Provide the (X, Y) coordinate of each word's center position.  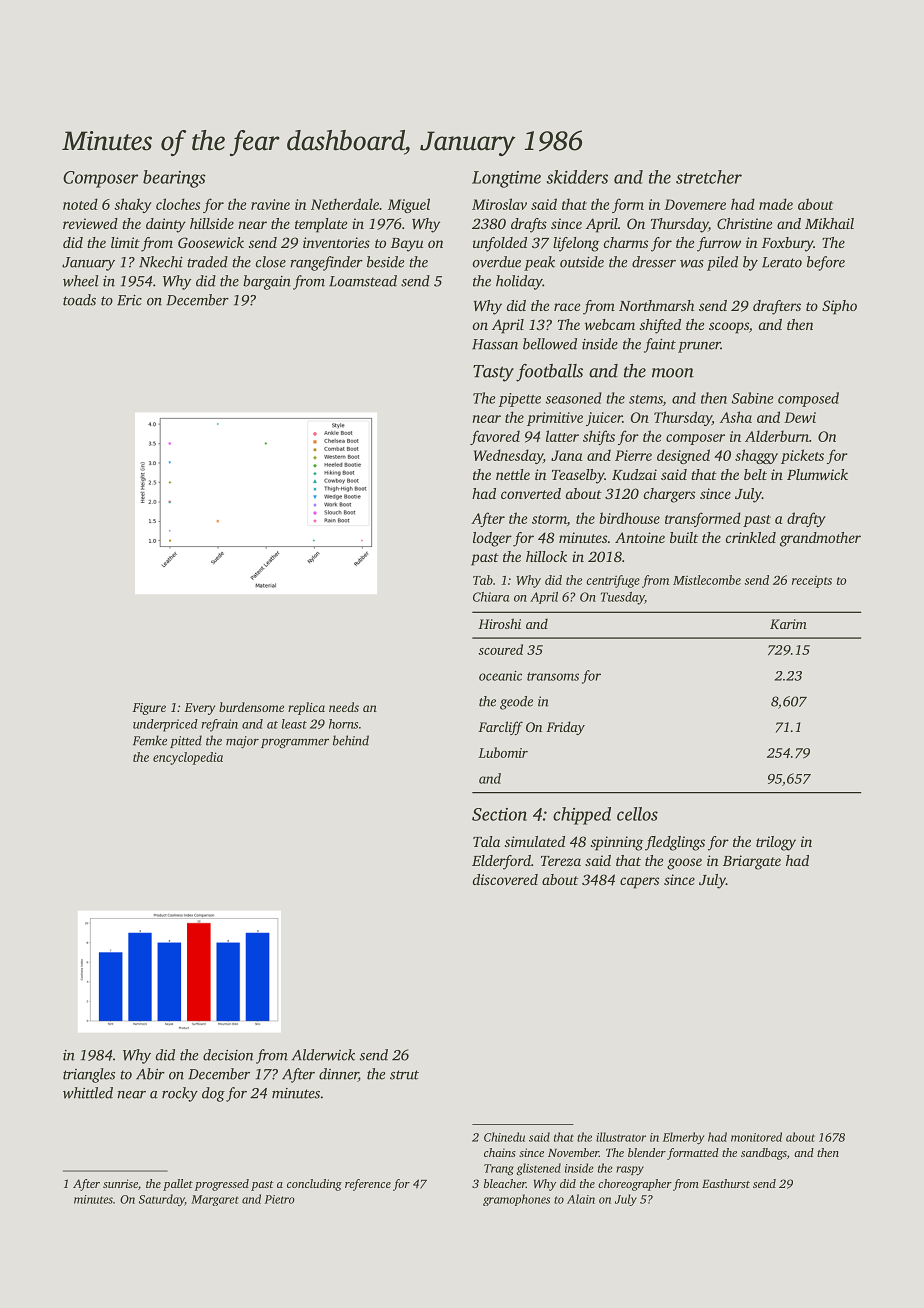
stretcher (709, 177)
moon (673, 373)
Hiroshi (499, 623)
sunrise (120, 1183)
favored (495, 437)
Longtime (506, 179)
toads (79, 300)
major (242, 742)
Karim (788, 624)
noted (80, 204)
